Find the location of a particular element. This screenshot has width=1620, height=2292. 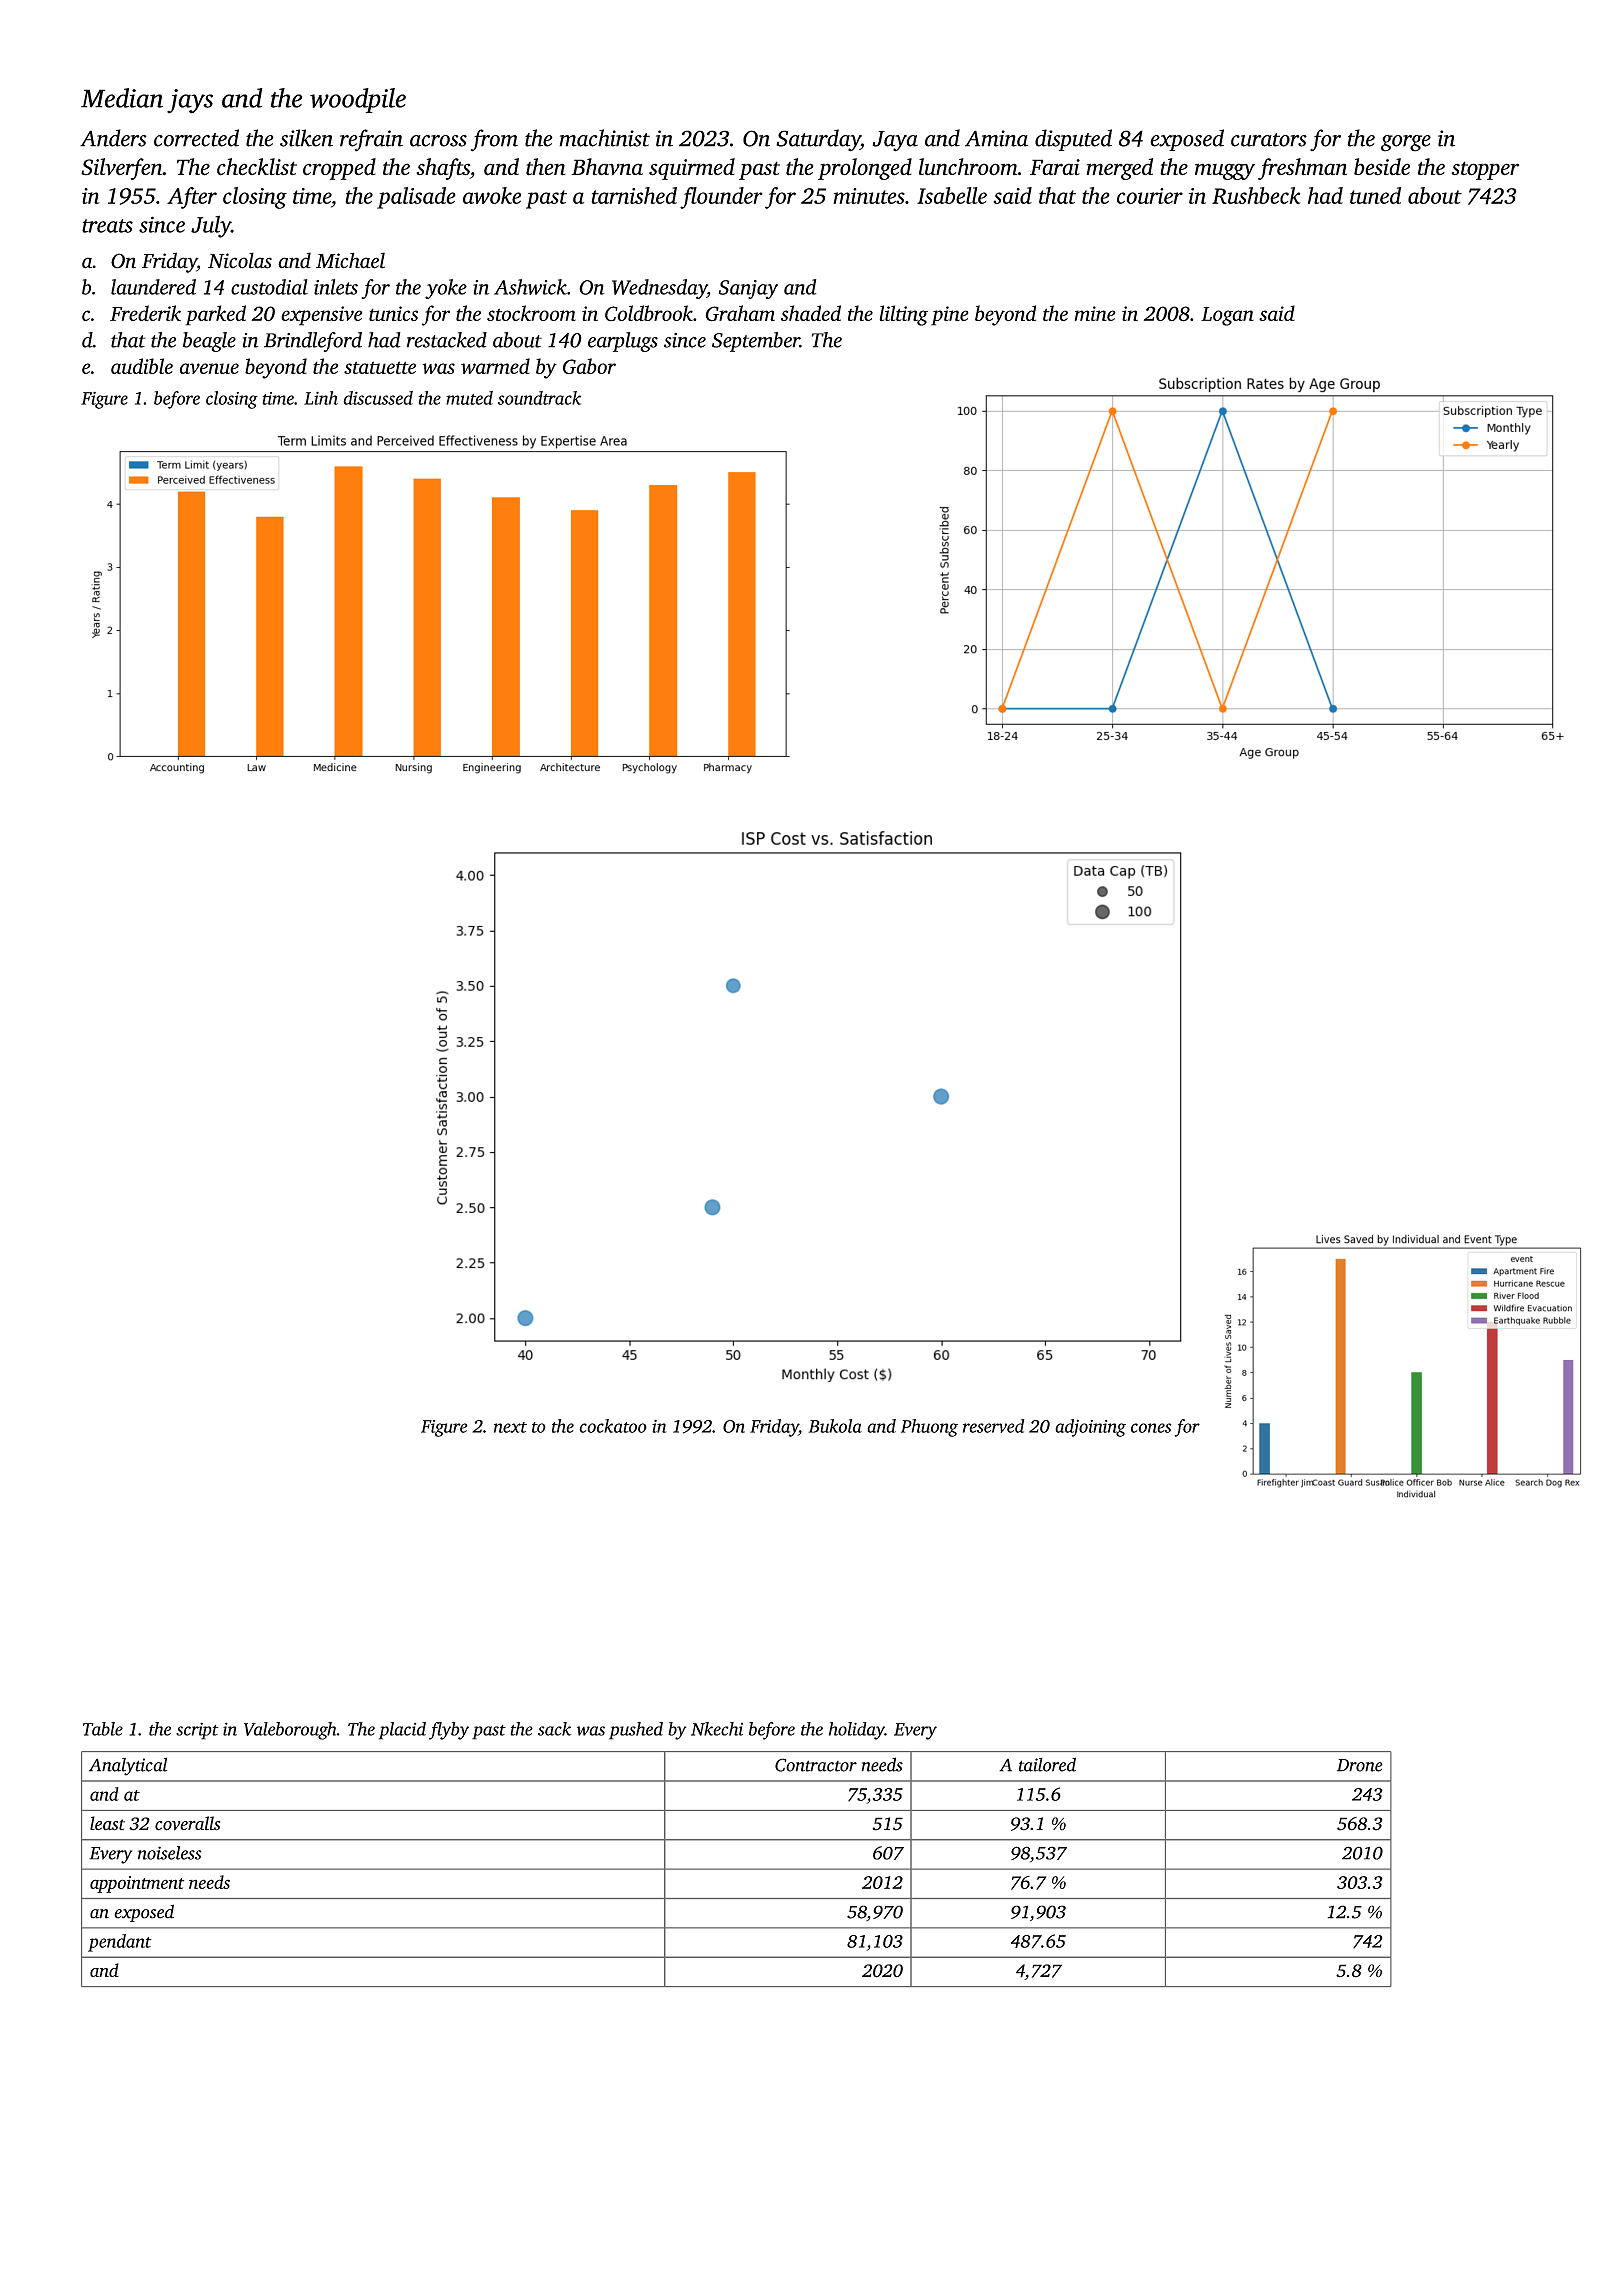

curators is located at coordinates (1269, 140).
